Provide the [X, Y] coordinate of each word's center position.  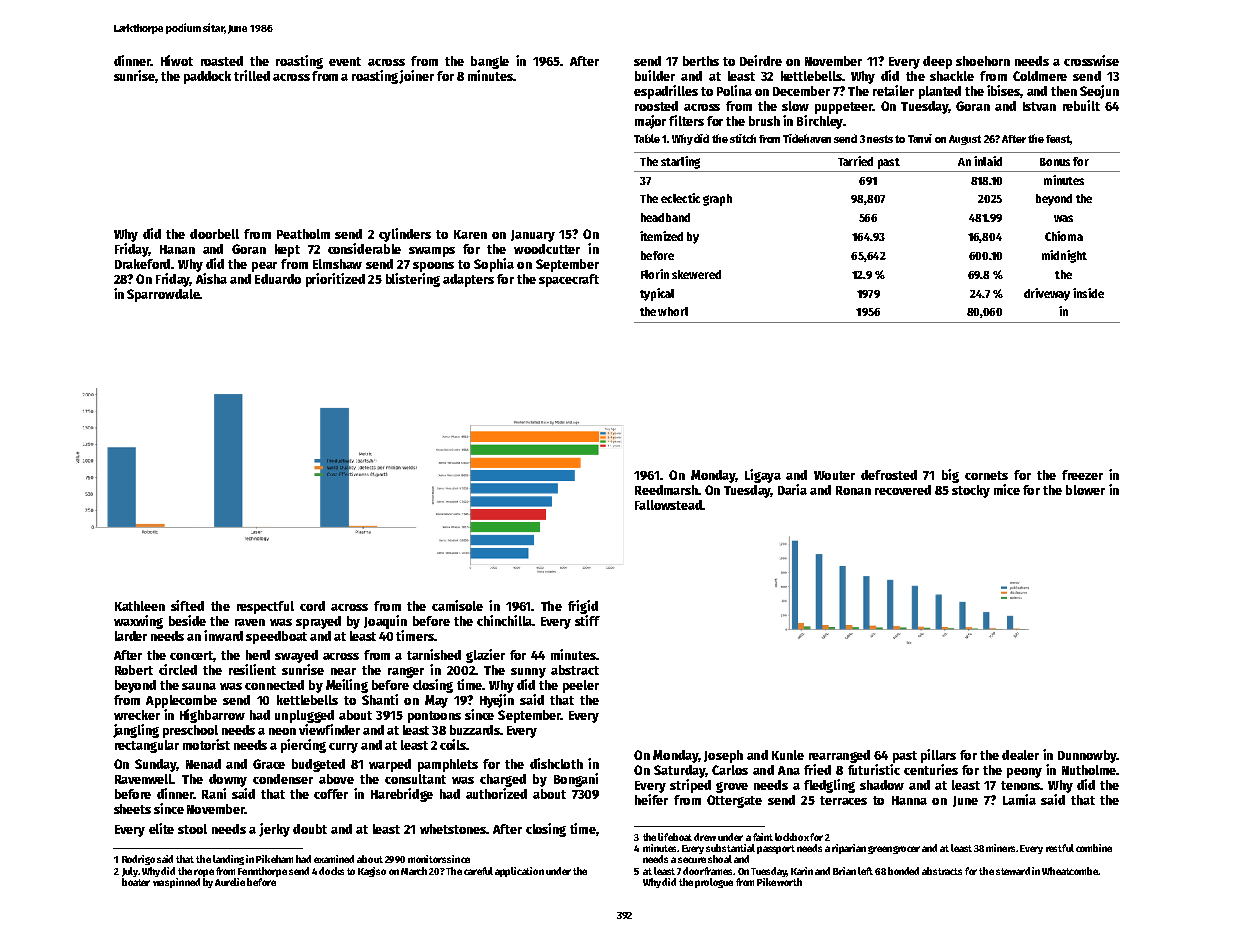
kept [287, 250]
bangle [490, 62]
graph [717, 200]
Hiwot [177, 60]
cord [312, 606]
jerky [274, 830]
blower [1085, 490]
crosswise [1091, 60]
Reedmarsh [666, 490]
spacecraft [569, 280]
